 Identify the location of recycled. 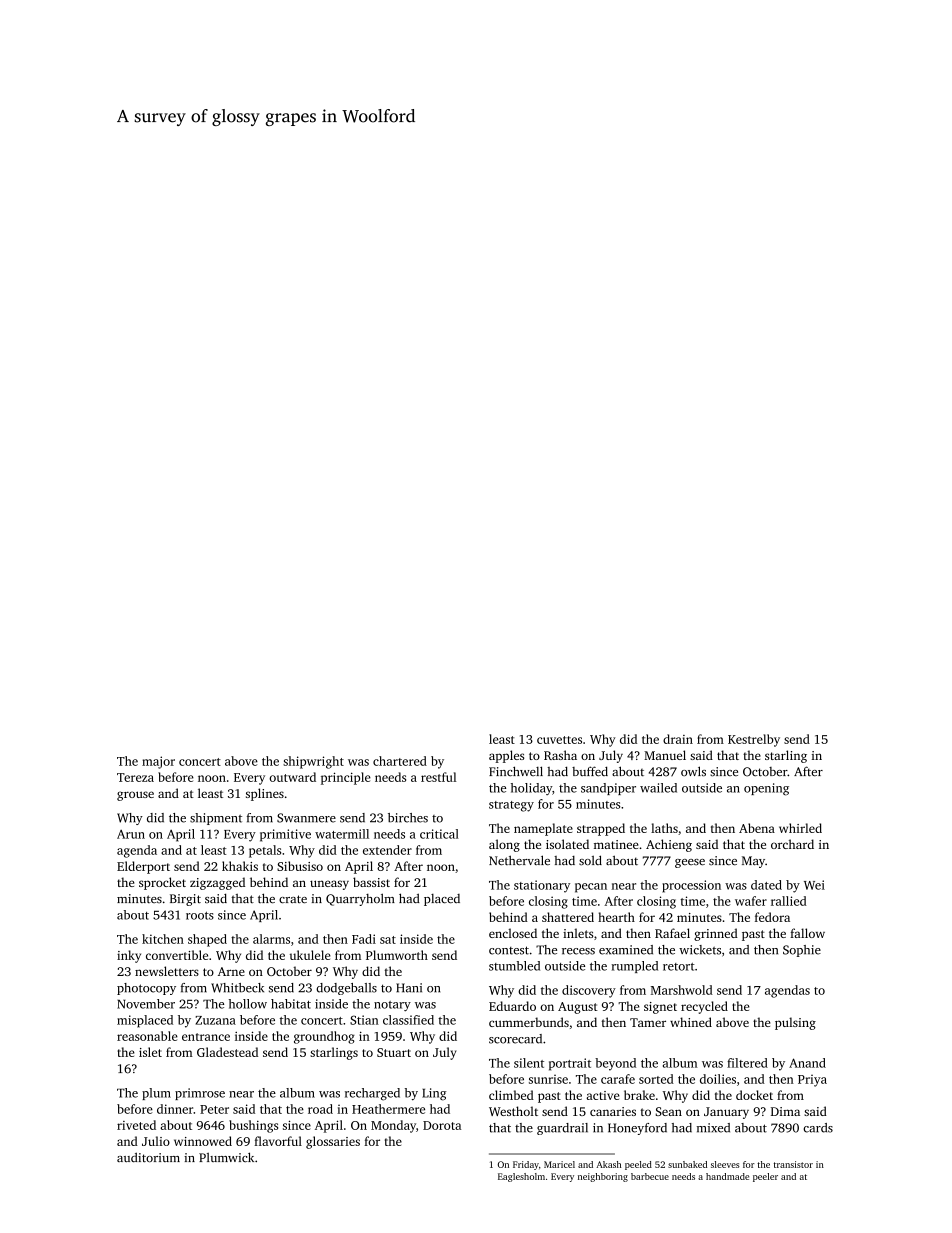
(704, 1007).
